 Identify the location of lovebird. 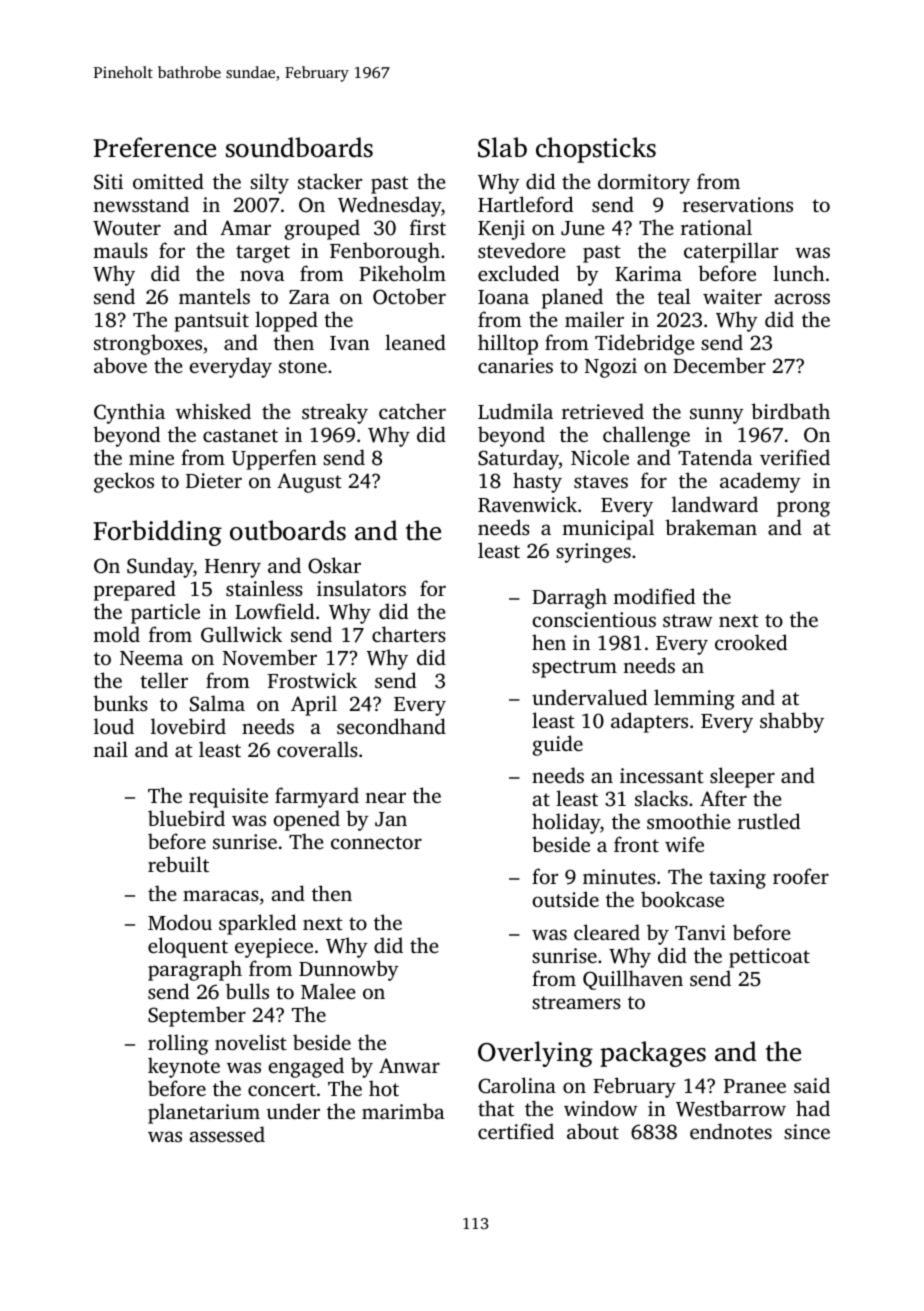
(188, 726).
